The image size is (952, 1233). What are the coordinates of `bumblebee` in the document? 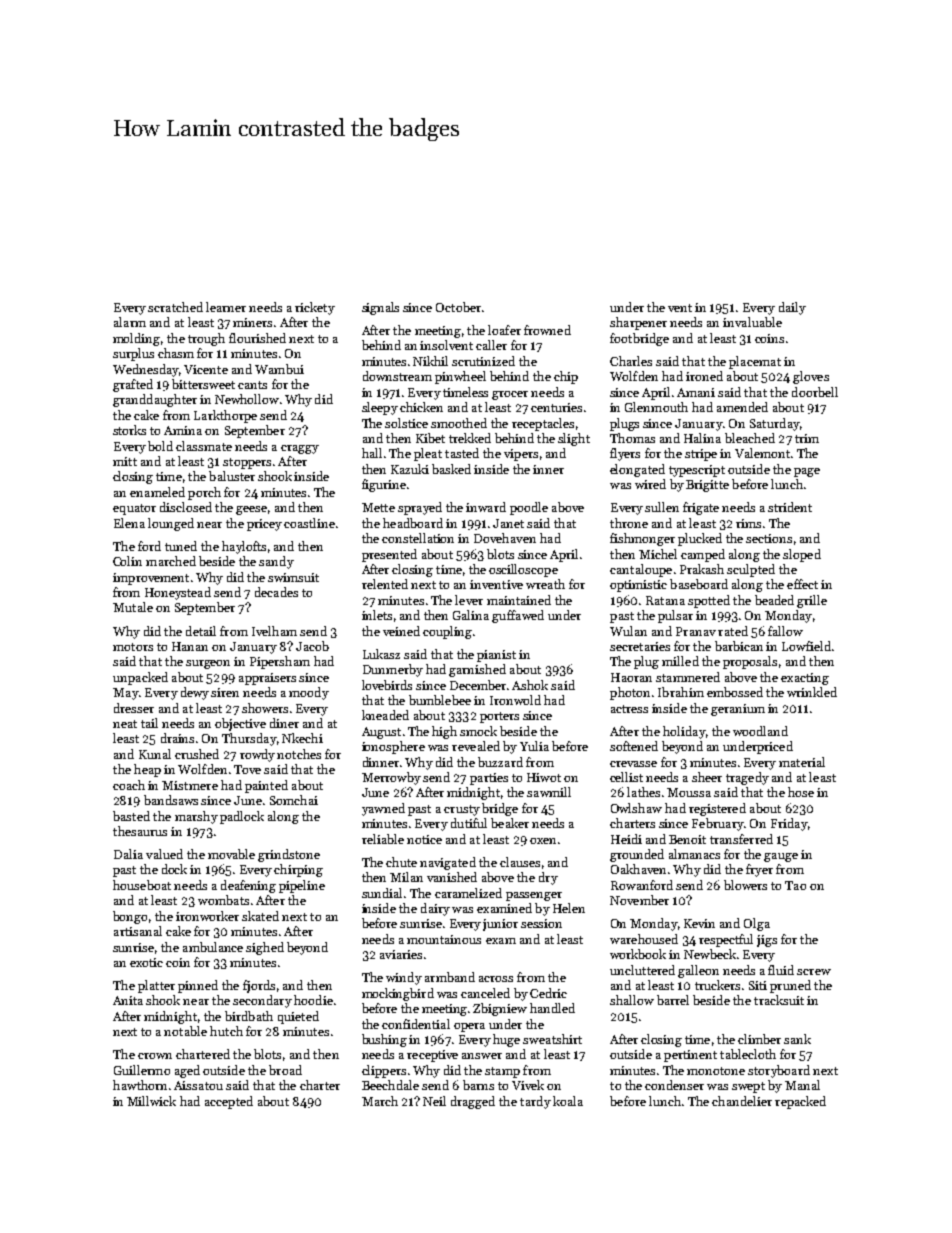 It's located at (440, 700).
